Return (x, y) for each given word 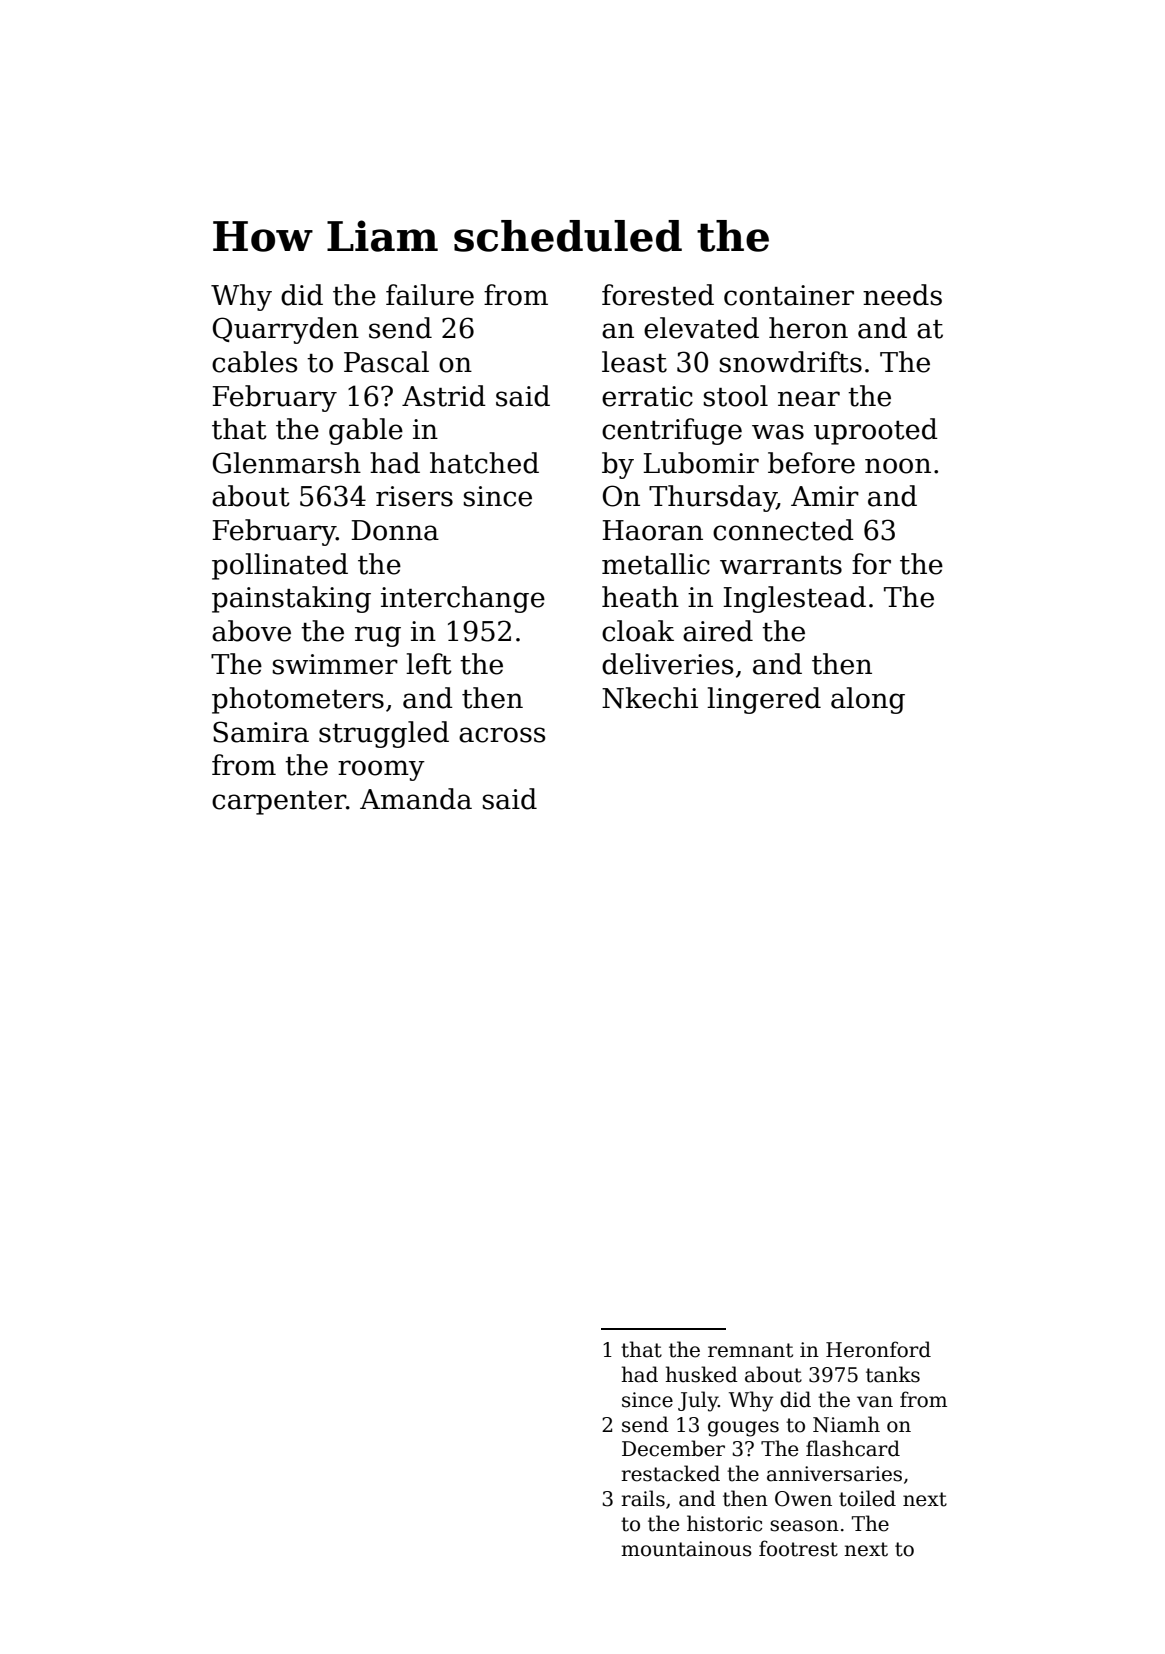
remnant (750, 1350)
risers (414, 496)
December (673, 1448)
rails (643, 1498)
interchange (463, 599)
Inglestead (794, 599)
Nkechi (650, 698)
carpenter (279, 803)
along (868, 700)
